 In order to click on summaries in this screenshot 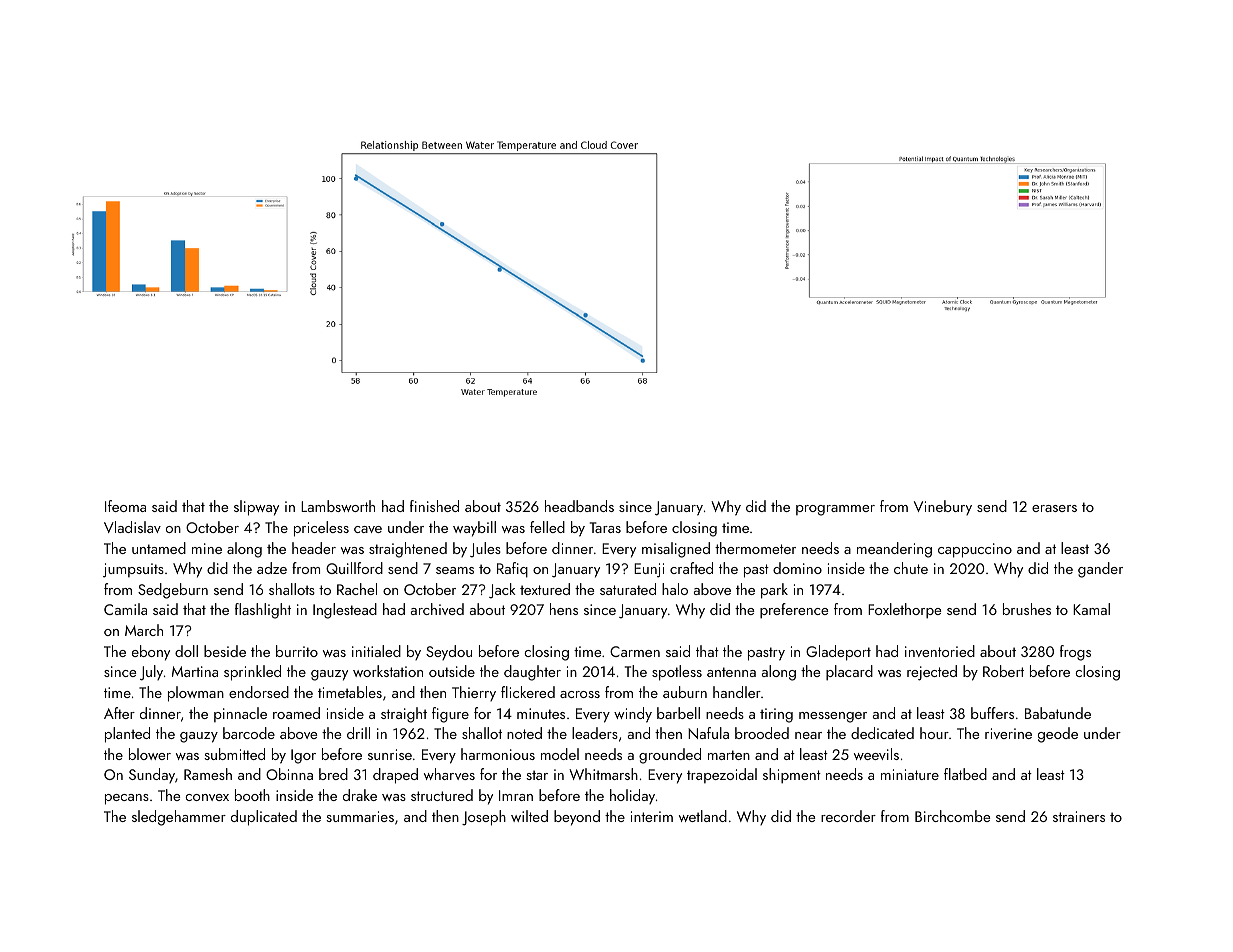, I will do `click(360, 816)`.
